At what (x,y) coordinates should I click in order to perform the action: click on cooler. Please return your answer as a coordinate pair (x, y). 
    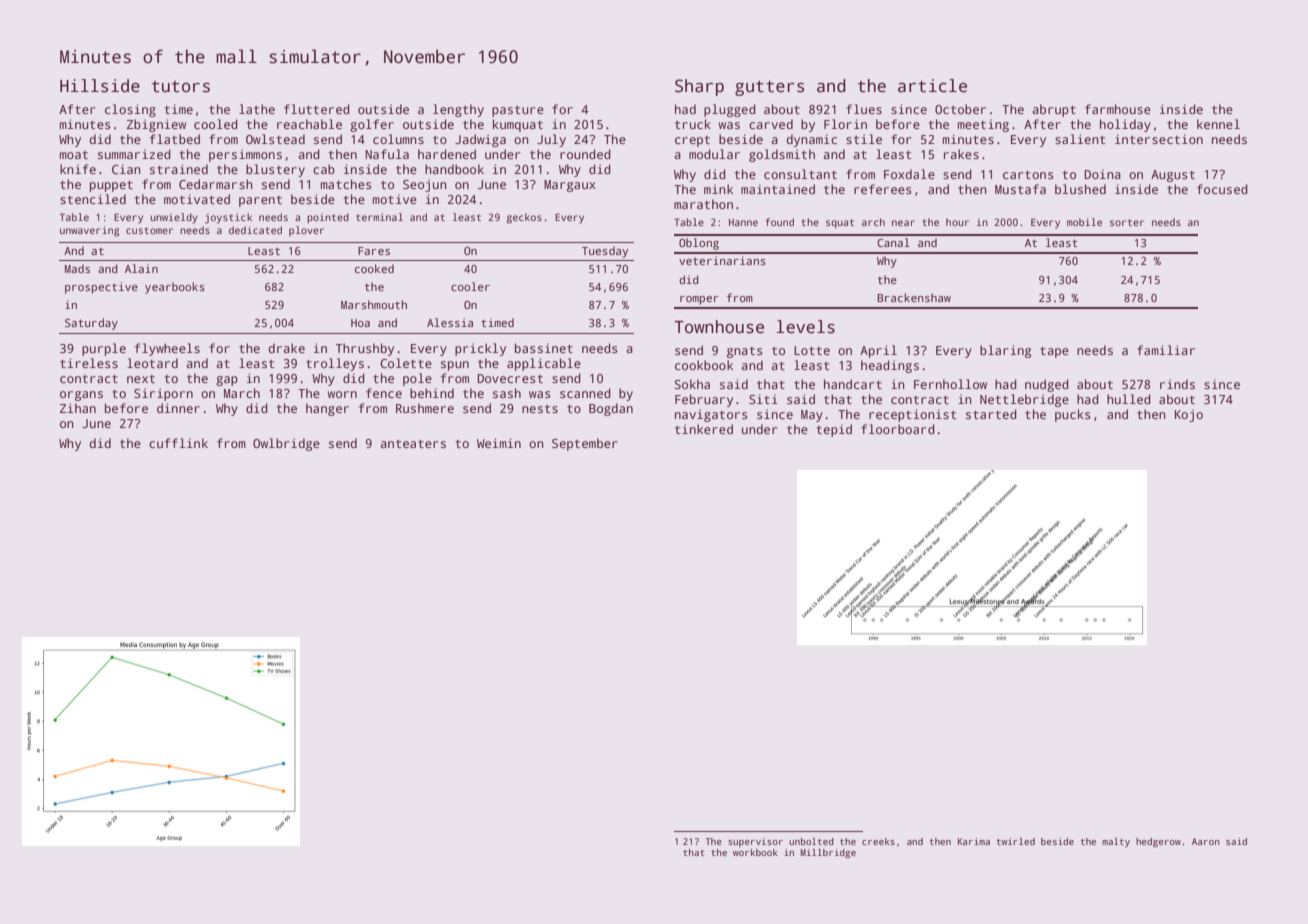
    Looking at the image, I should click on (470, 286).
